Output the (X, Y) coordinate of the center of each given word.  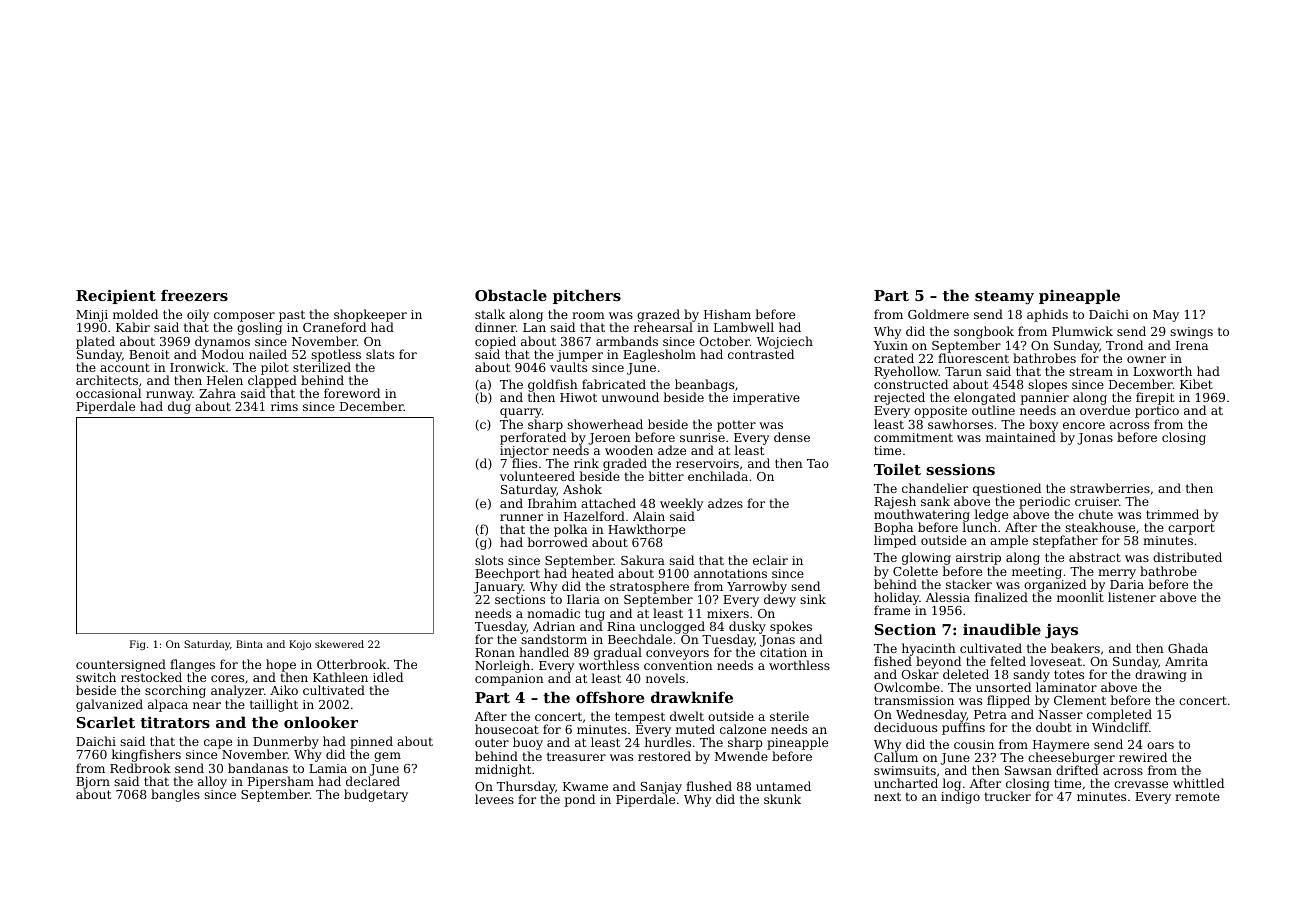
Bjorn (93, 783)
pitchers (587, 296)
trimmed (1172, 514)
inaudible (1002, 629)
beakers (1075, 648)
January (498, 588)
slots (489, 560)
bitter (666, 476)
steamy (1004, 298)
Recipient (116, 296)
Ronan (495, 652)
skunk (782, 799)
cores (227, 678)
